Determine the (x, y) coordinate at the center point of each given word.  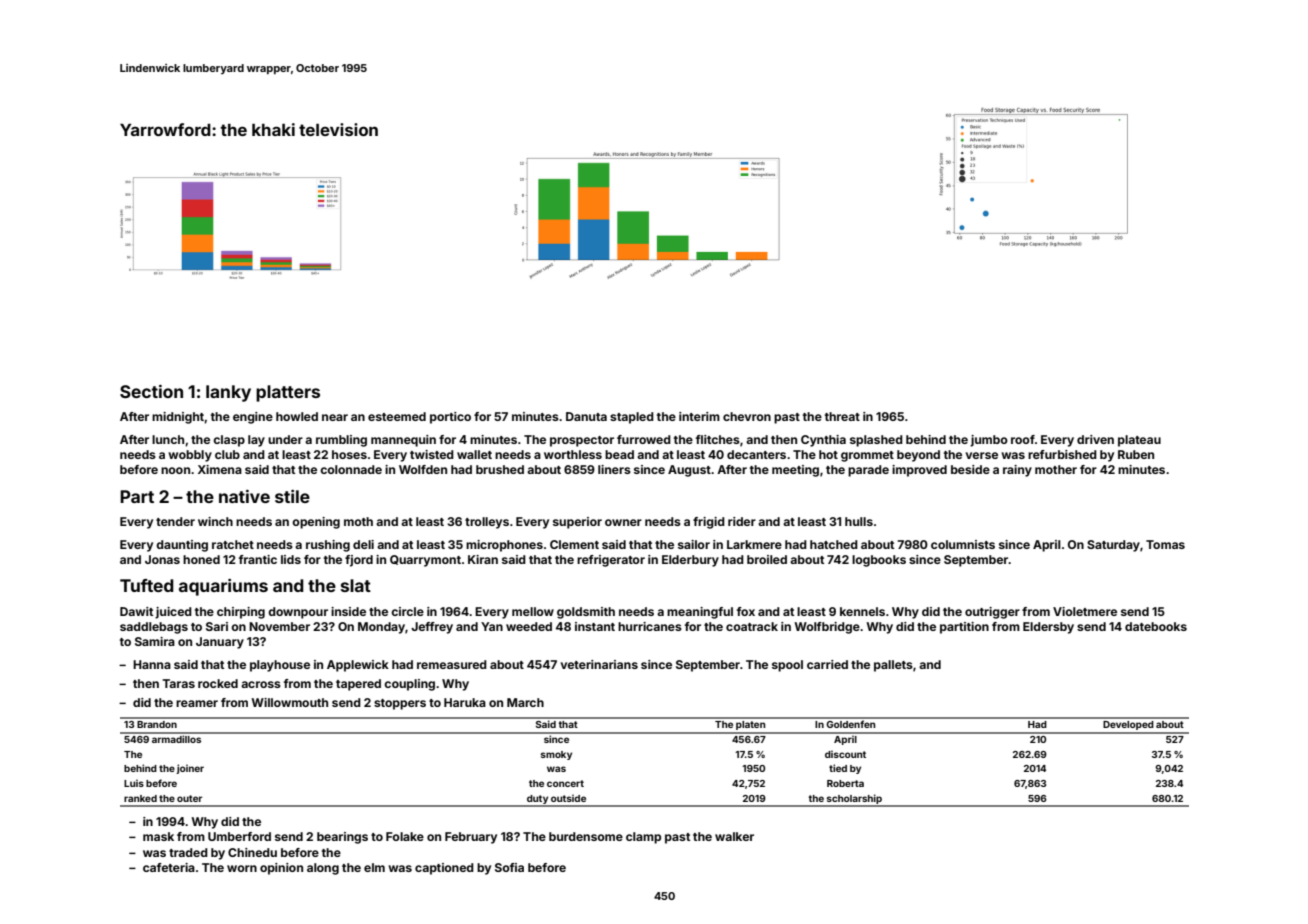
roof (1023, 439)
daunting (182, 546)
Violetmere (1085, 611)
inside (348, 611)
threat (842, 416)
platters (288, 393)
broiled (767, 559)
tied (838, 768)
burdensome (586, 836)
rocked (218, 683)
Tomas (1165, 544)
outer (189, 798)
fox (746, 611)
